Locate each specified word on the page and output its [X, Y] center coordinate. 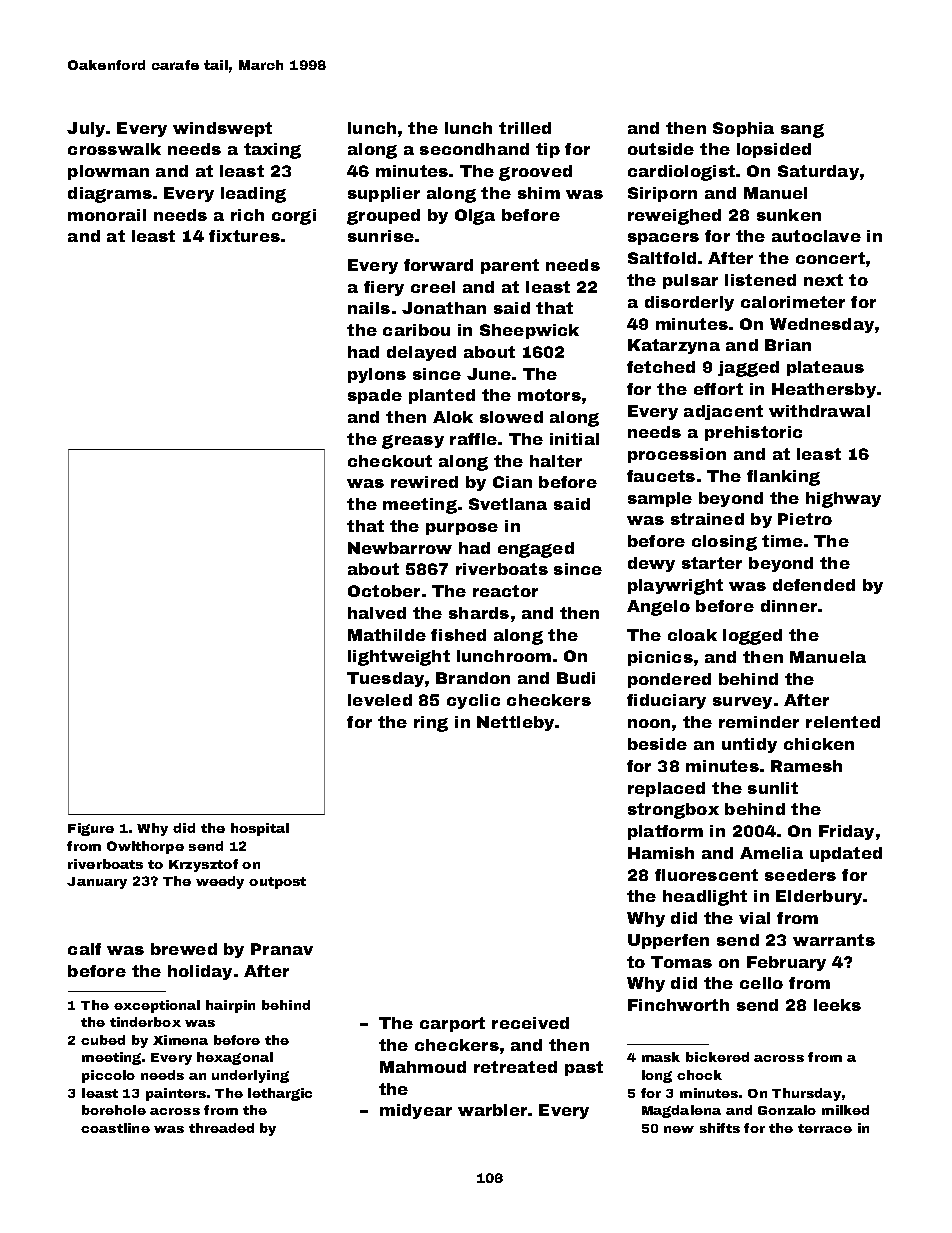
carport [452, 1024]
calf [84, 949]
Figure [91, 829]
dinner [789, 606]
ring [431, 724]
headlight [705, 898]
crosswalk [114, 149]
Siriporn [662, 194]
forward [438, 265]
